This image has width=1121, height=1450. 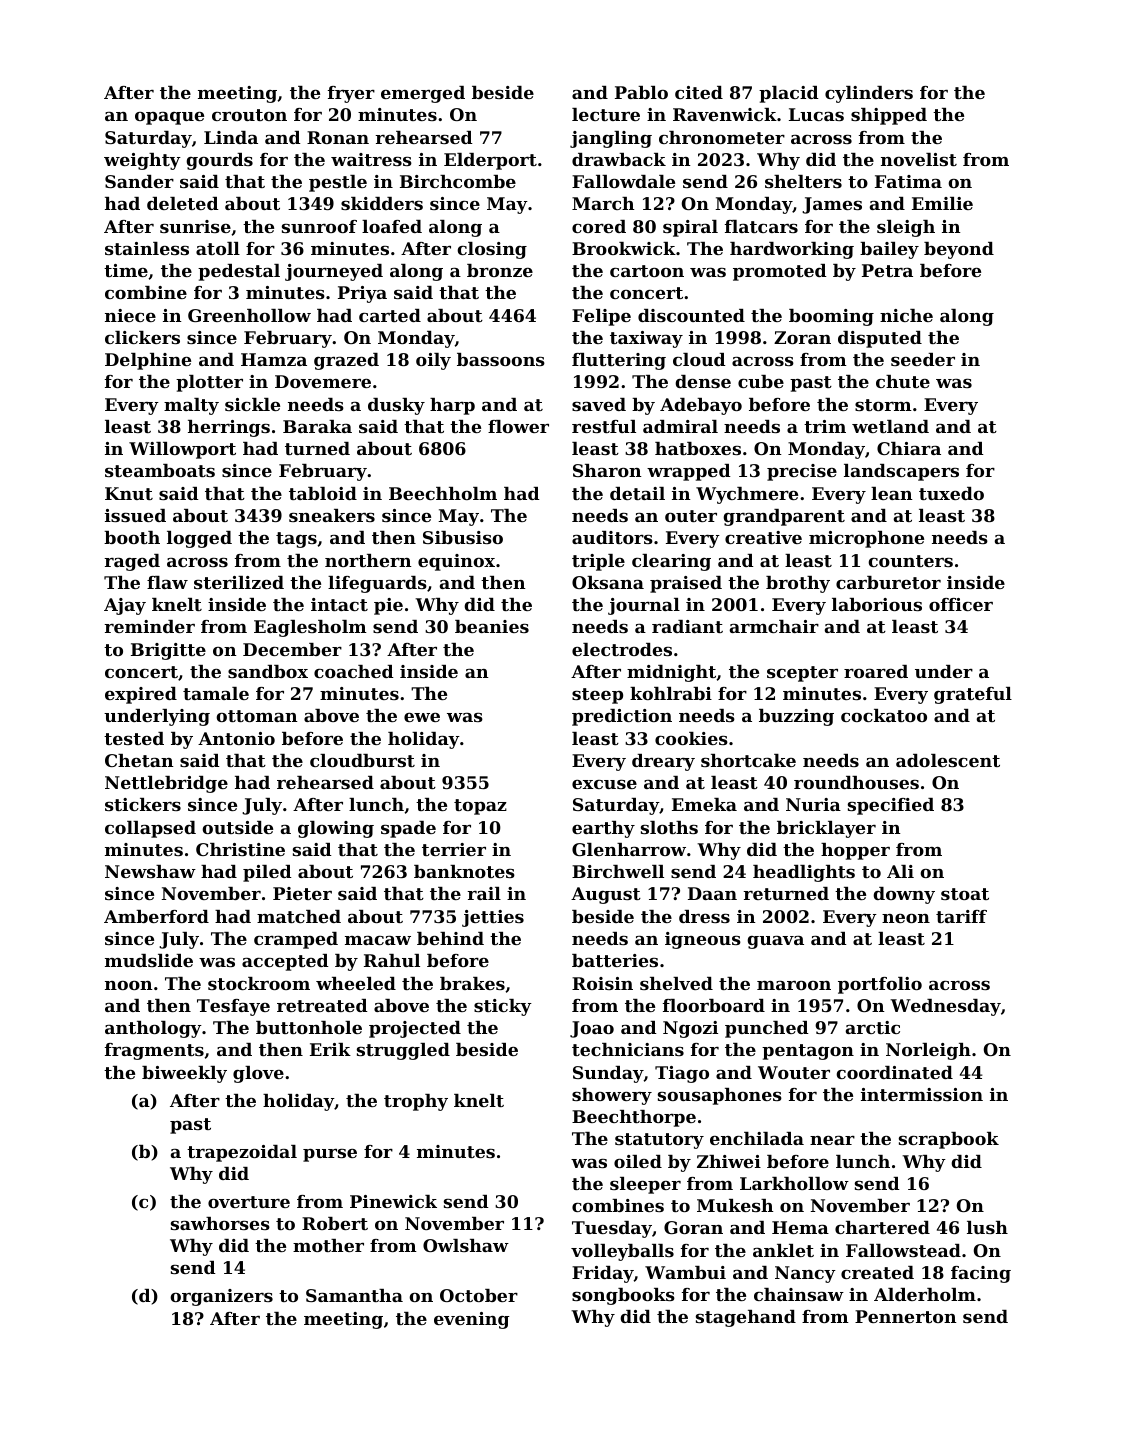 I want to click on August, so click(x=606, y=895).
